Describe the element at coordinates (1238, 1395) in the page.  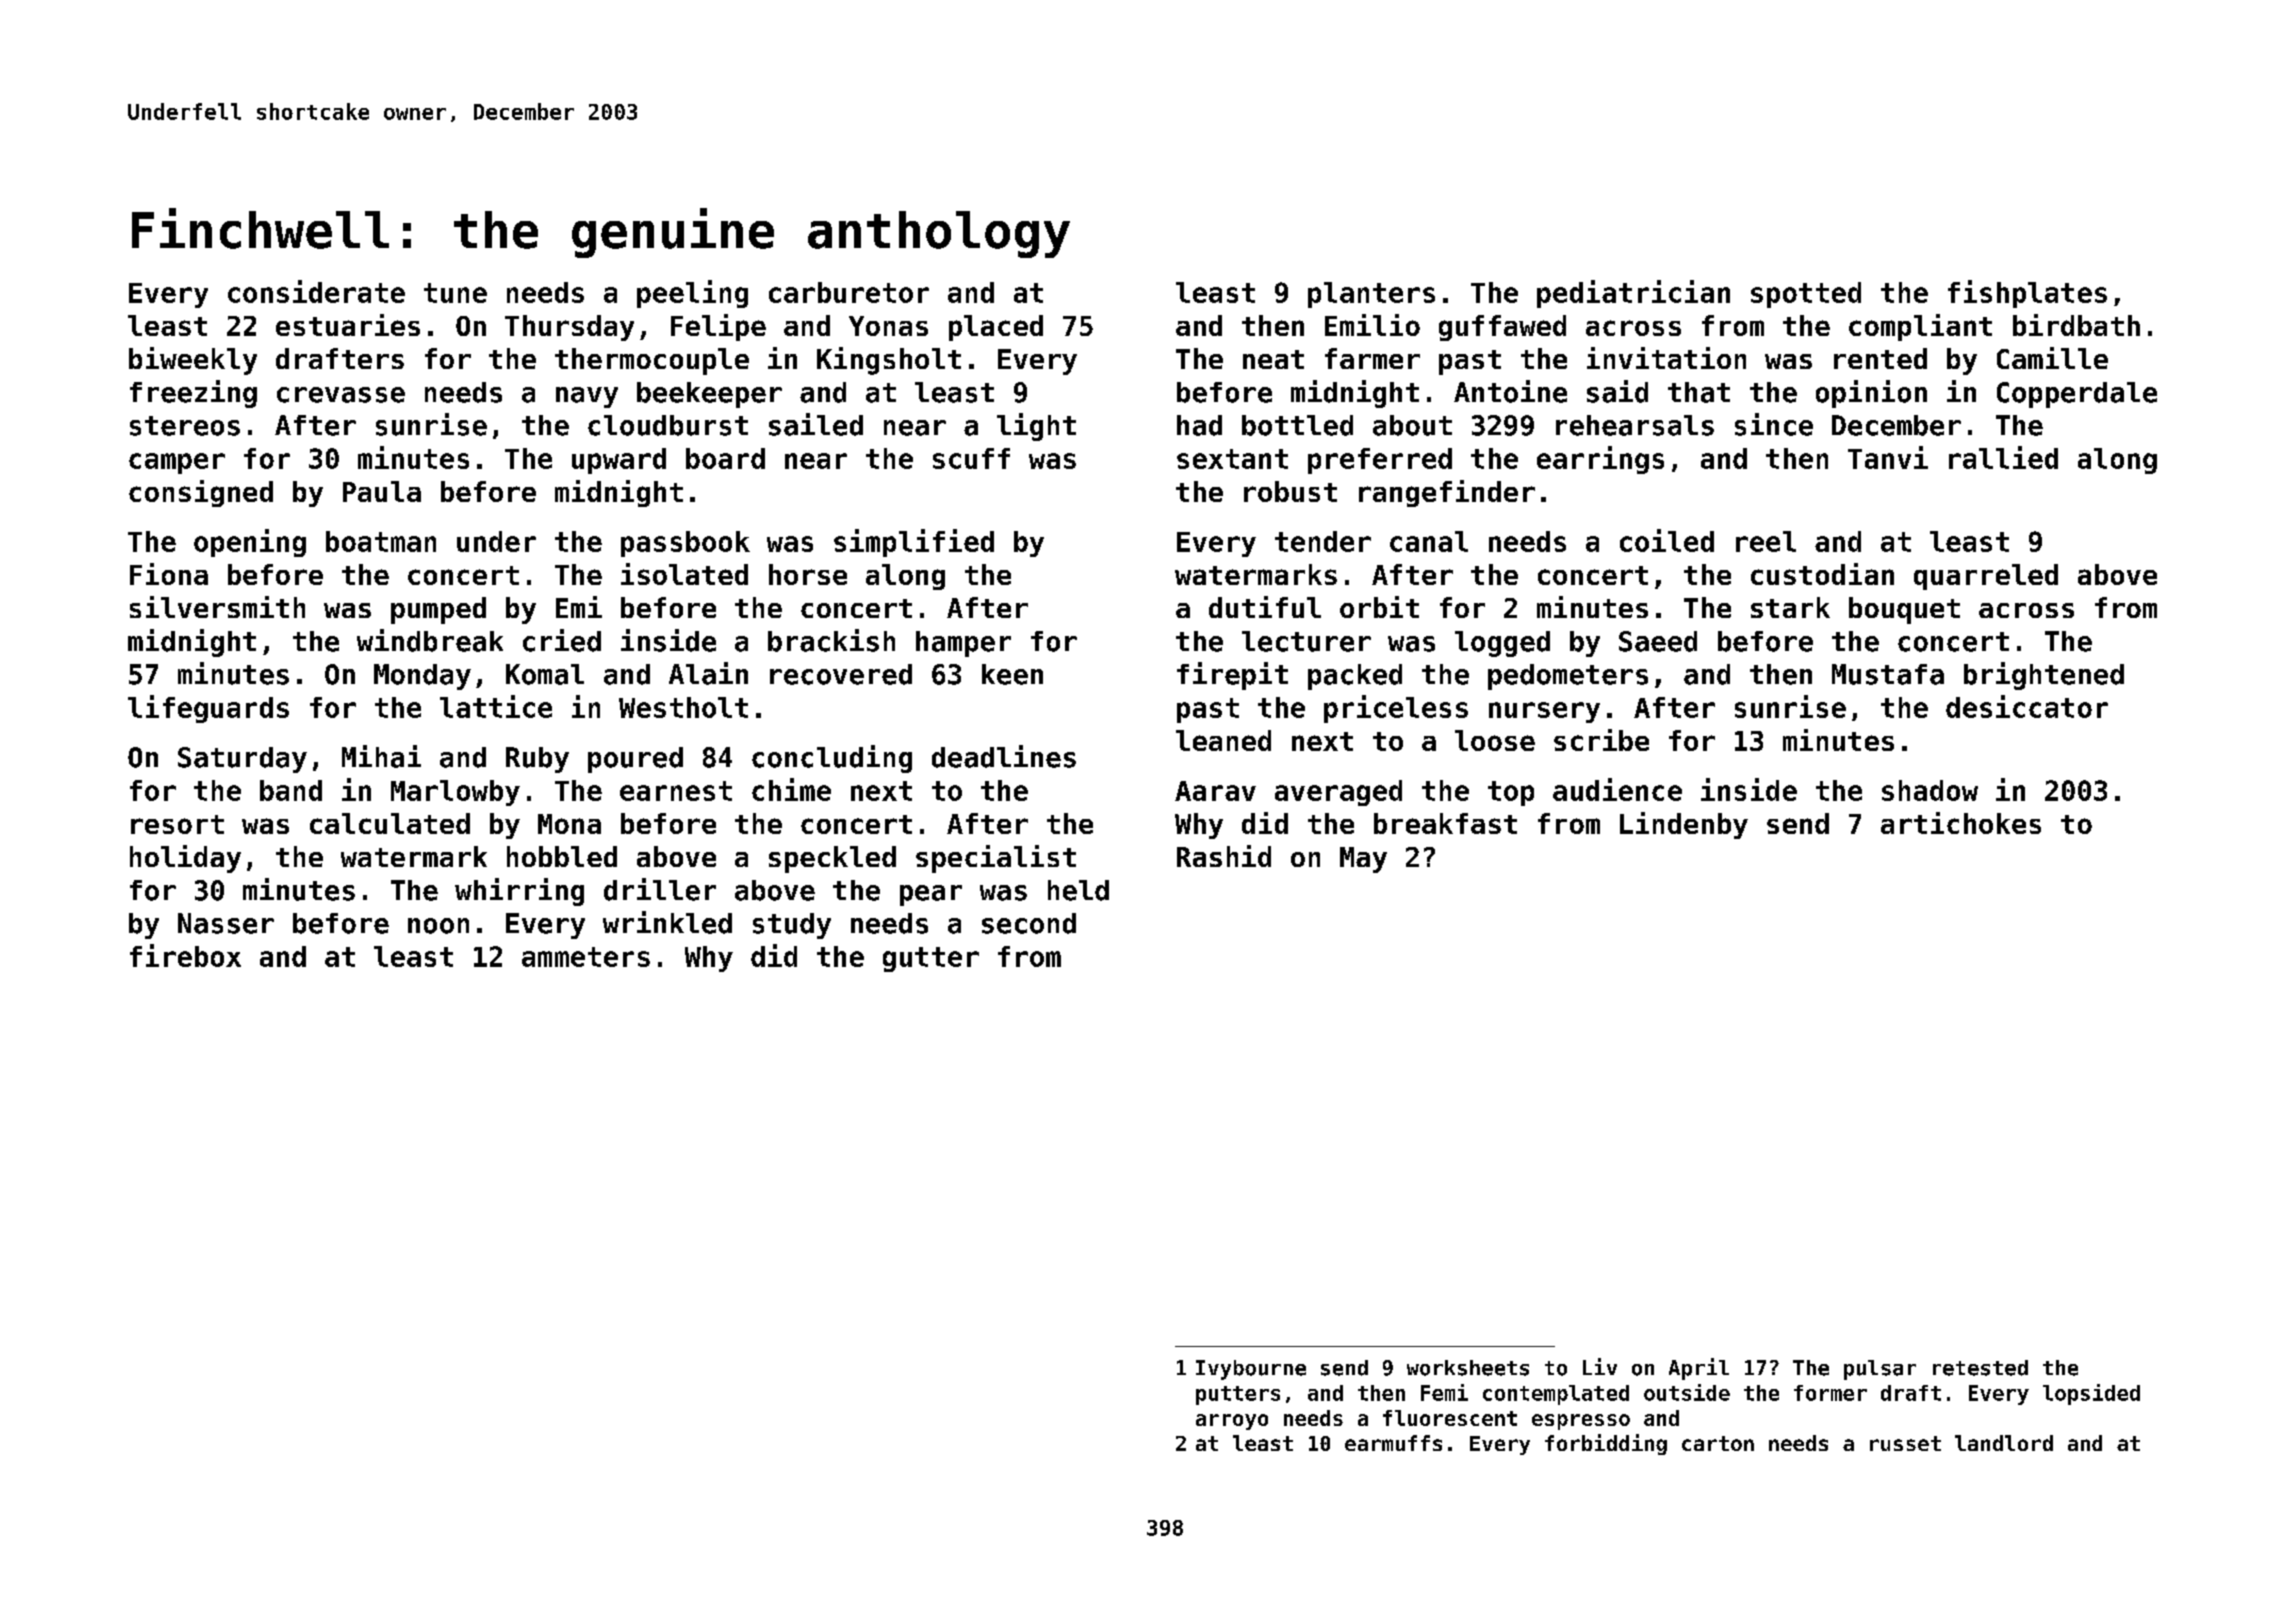
I see `putters` at that location.
